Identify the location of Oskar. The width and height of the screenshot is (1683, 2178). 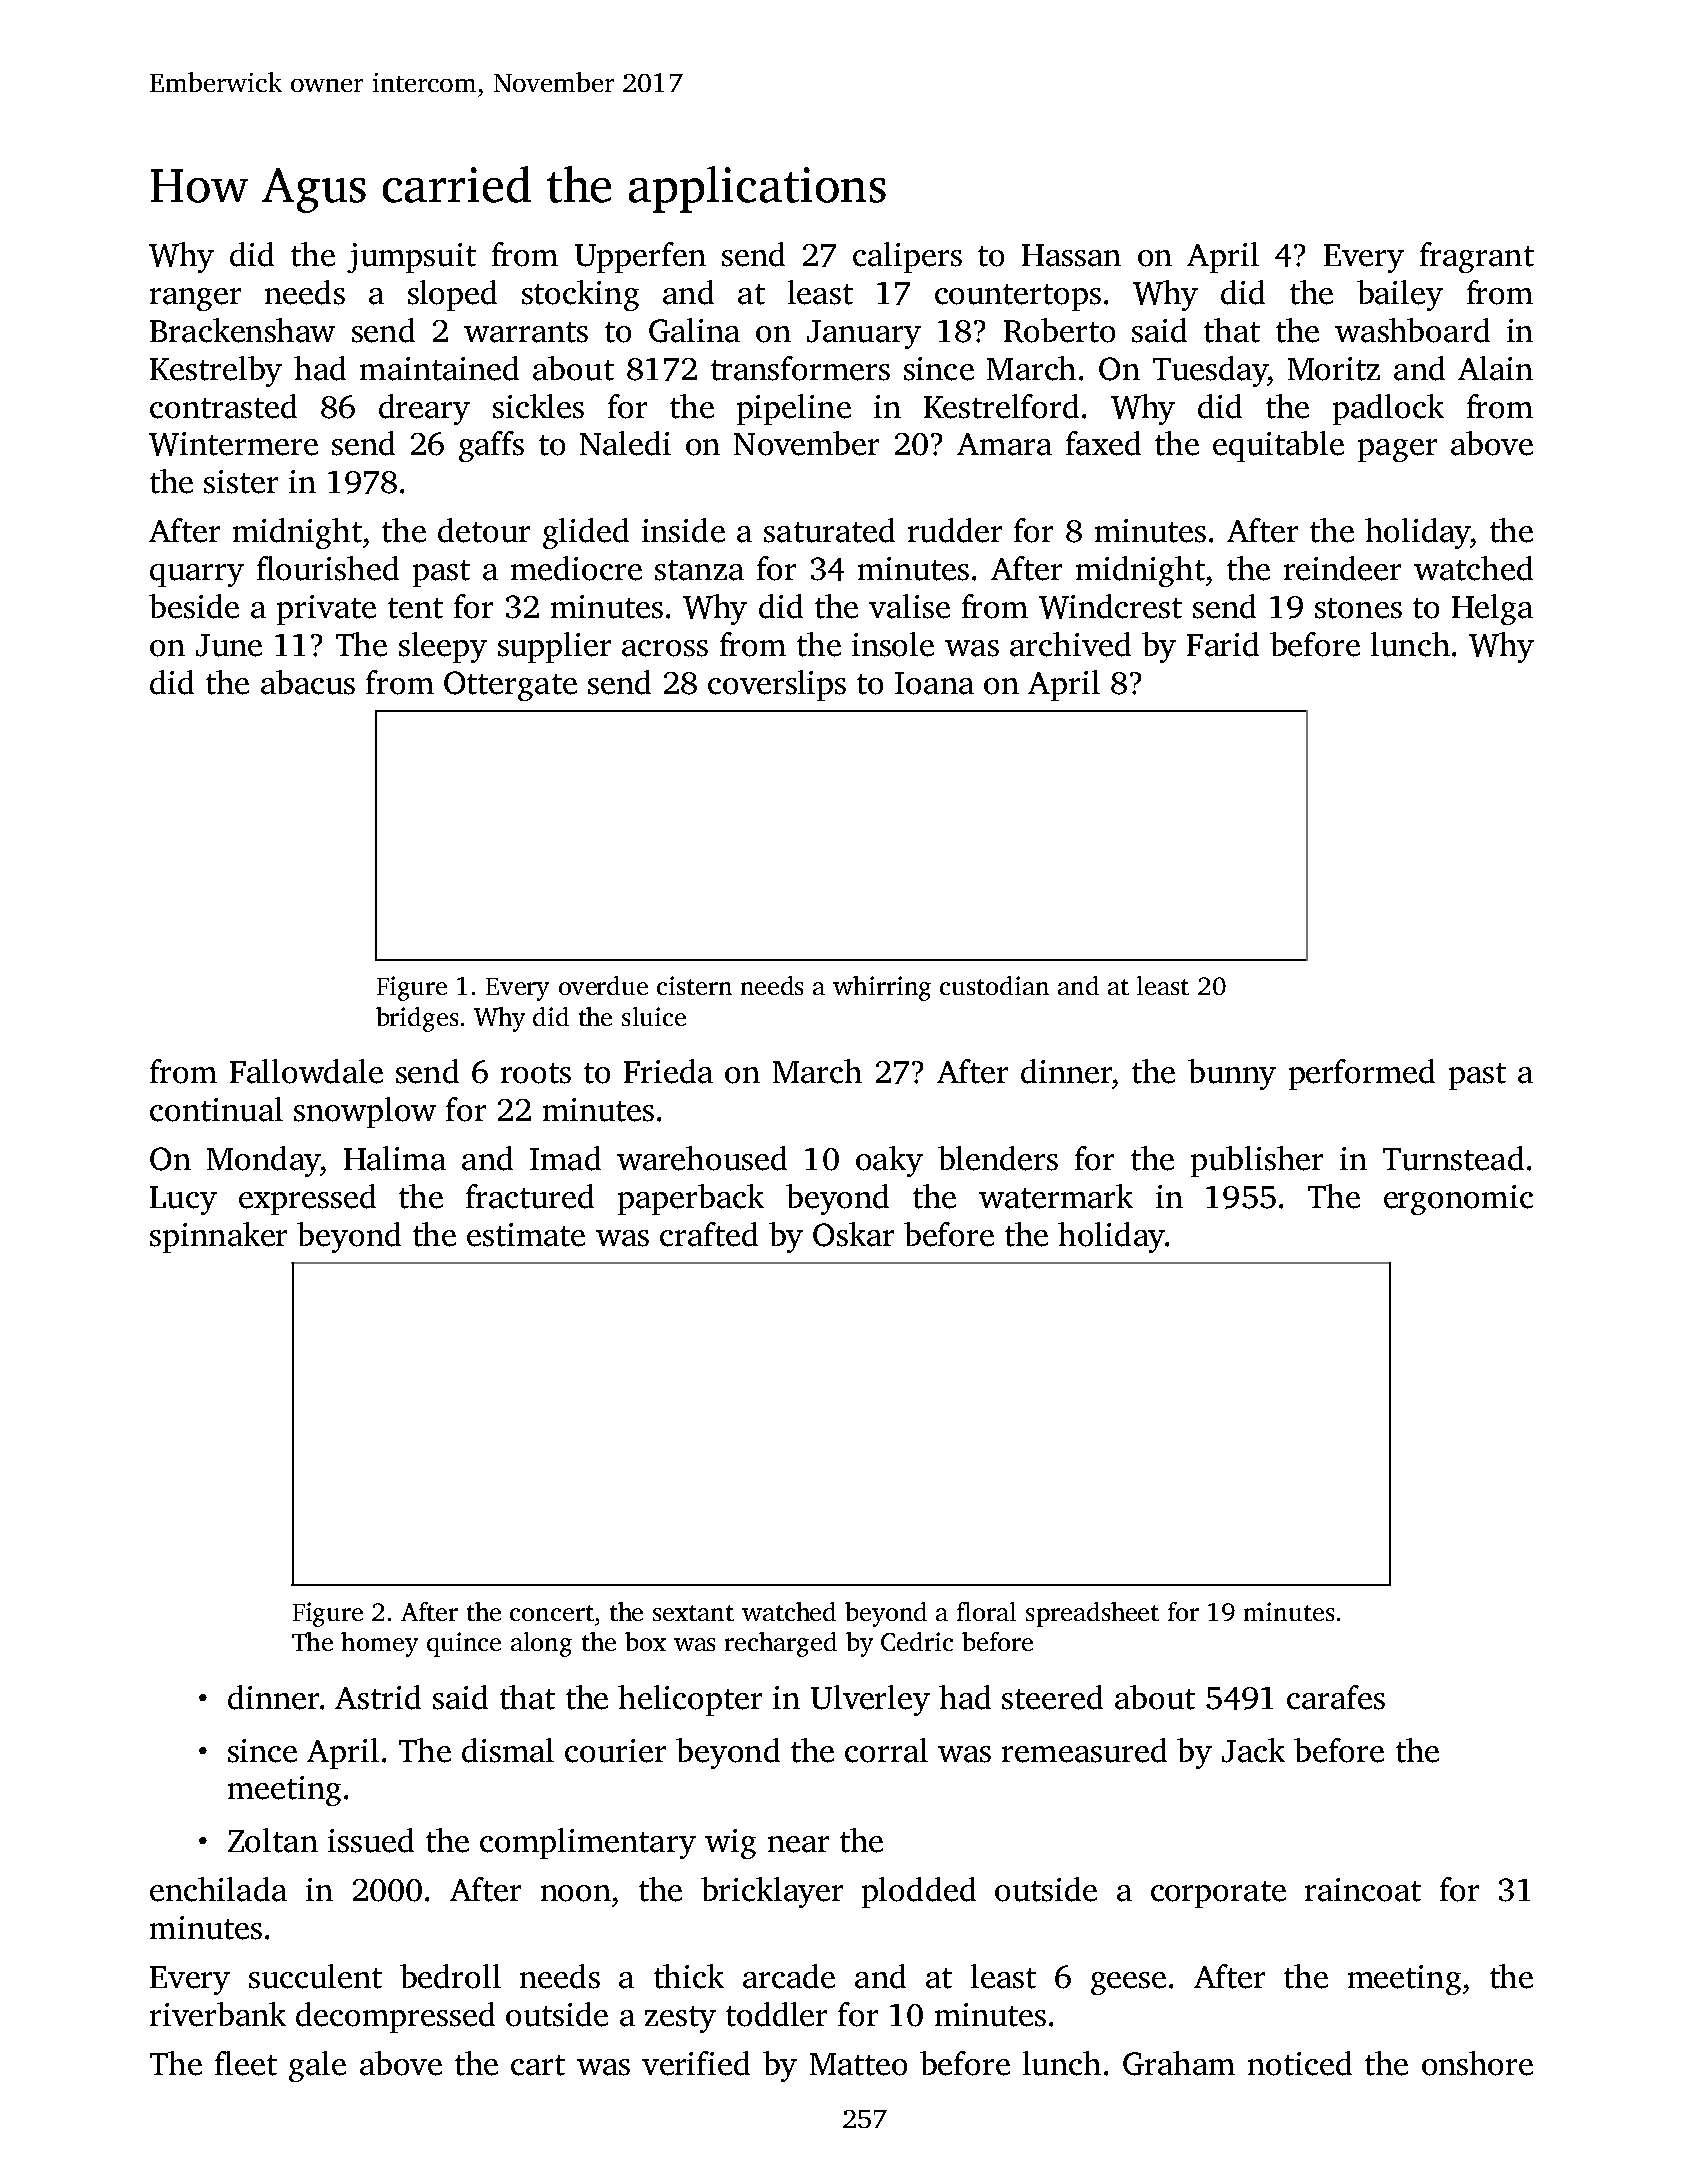
(853, 1234).
